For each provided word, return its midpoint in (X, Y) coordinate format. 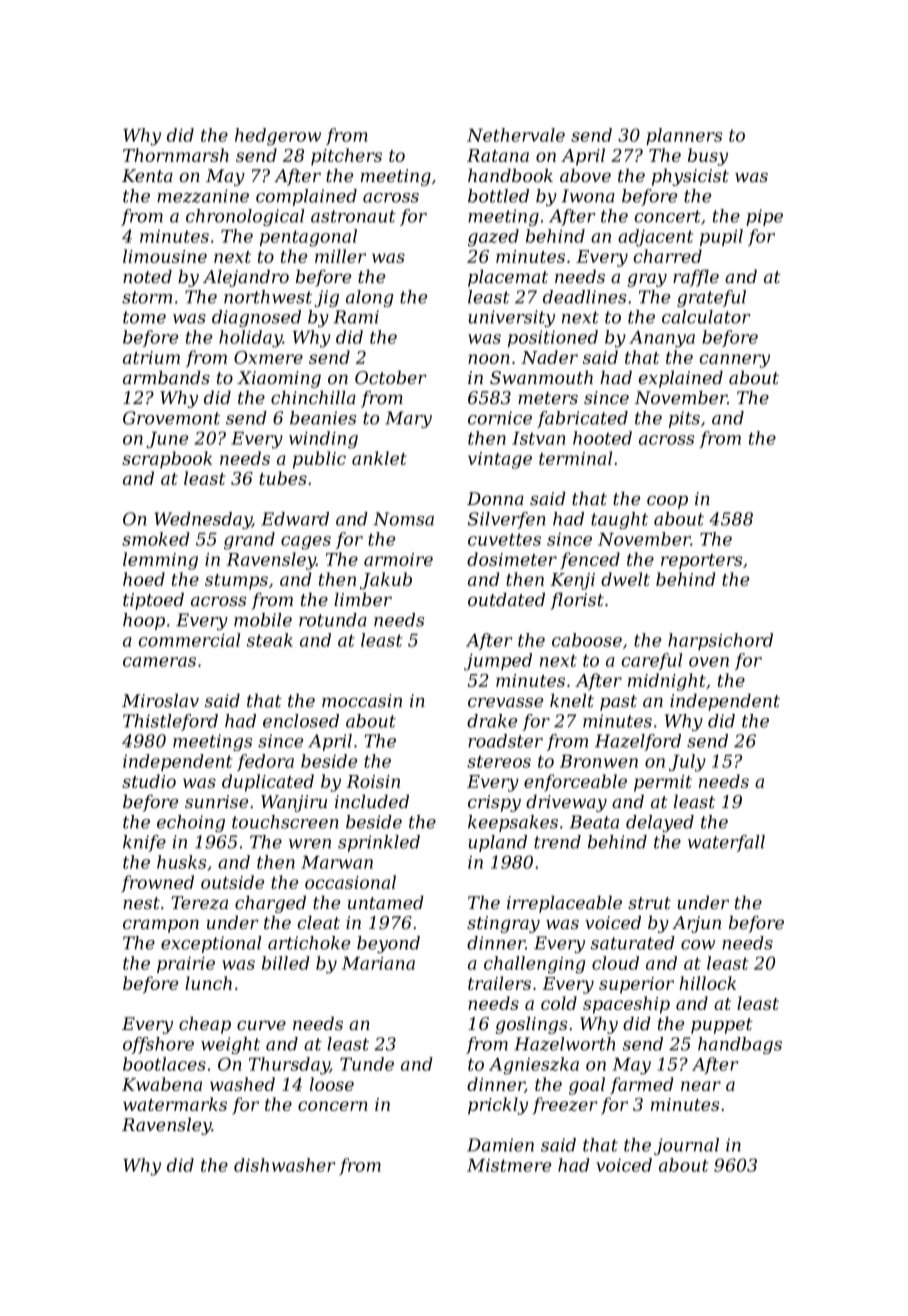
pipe (764, 217)
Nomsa (403, 519)
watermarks (175, 1104)
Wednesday (203, 520)
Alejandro (246, 278)
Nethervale (516, 135)
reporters (701, 562)
